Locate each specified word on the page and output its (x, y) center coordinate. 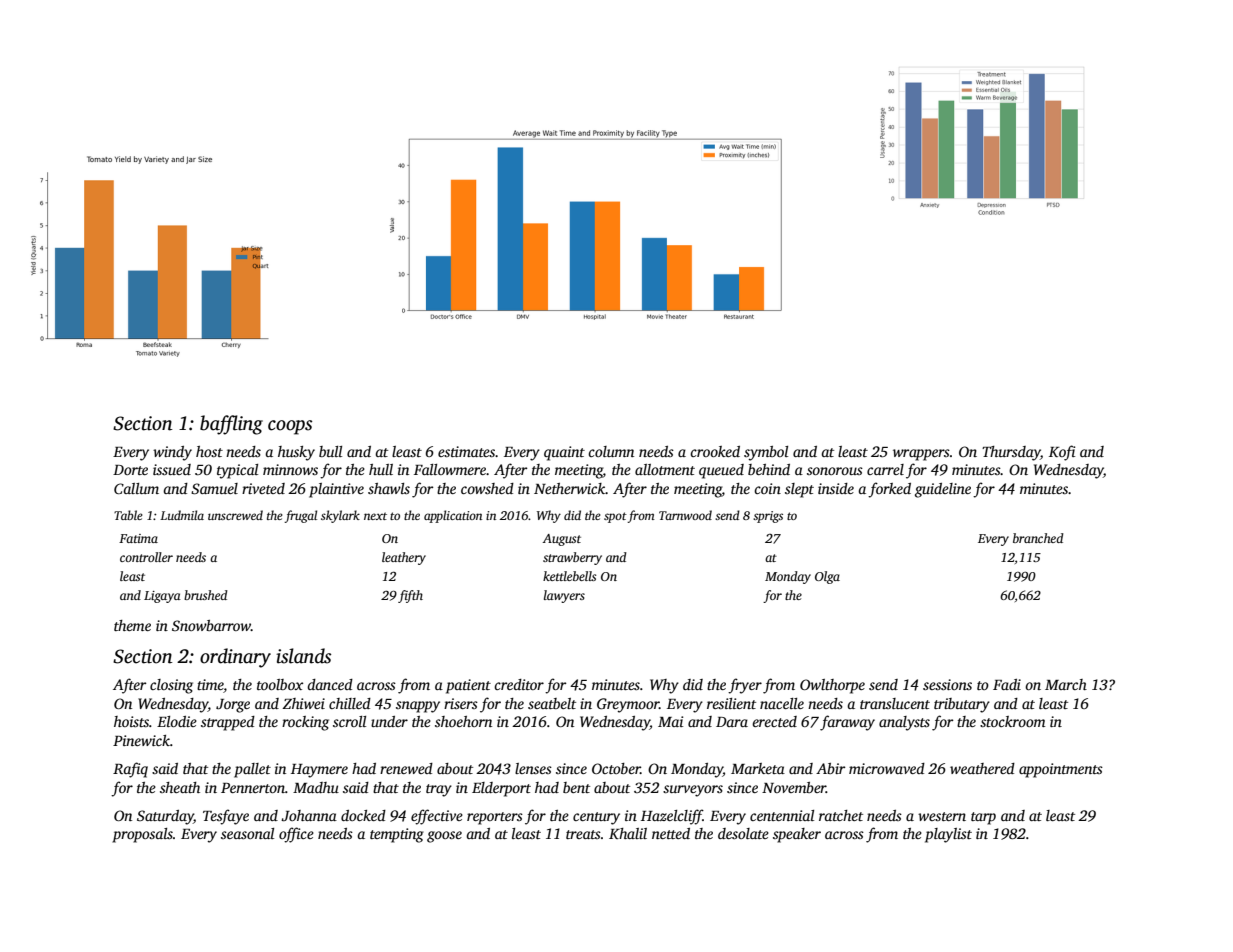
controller (146, 557)
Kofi (1062, 453)
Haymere (319, 771)
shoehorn (463, 721)
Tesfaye (226, 817)
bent (576, 787)
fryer (745, 686)
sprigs (768, 517)
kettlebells (569, 576)
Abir (831, 768)
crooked (715, 451)
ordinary (235, 658)
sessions (947, 684)
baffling (231, 425)
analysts (904, 723)
